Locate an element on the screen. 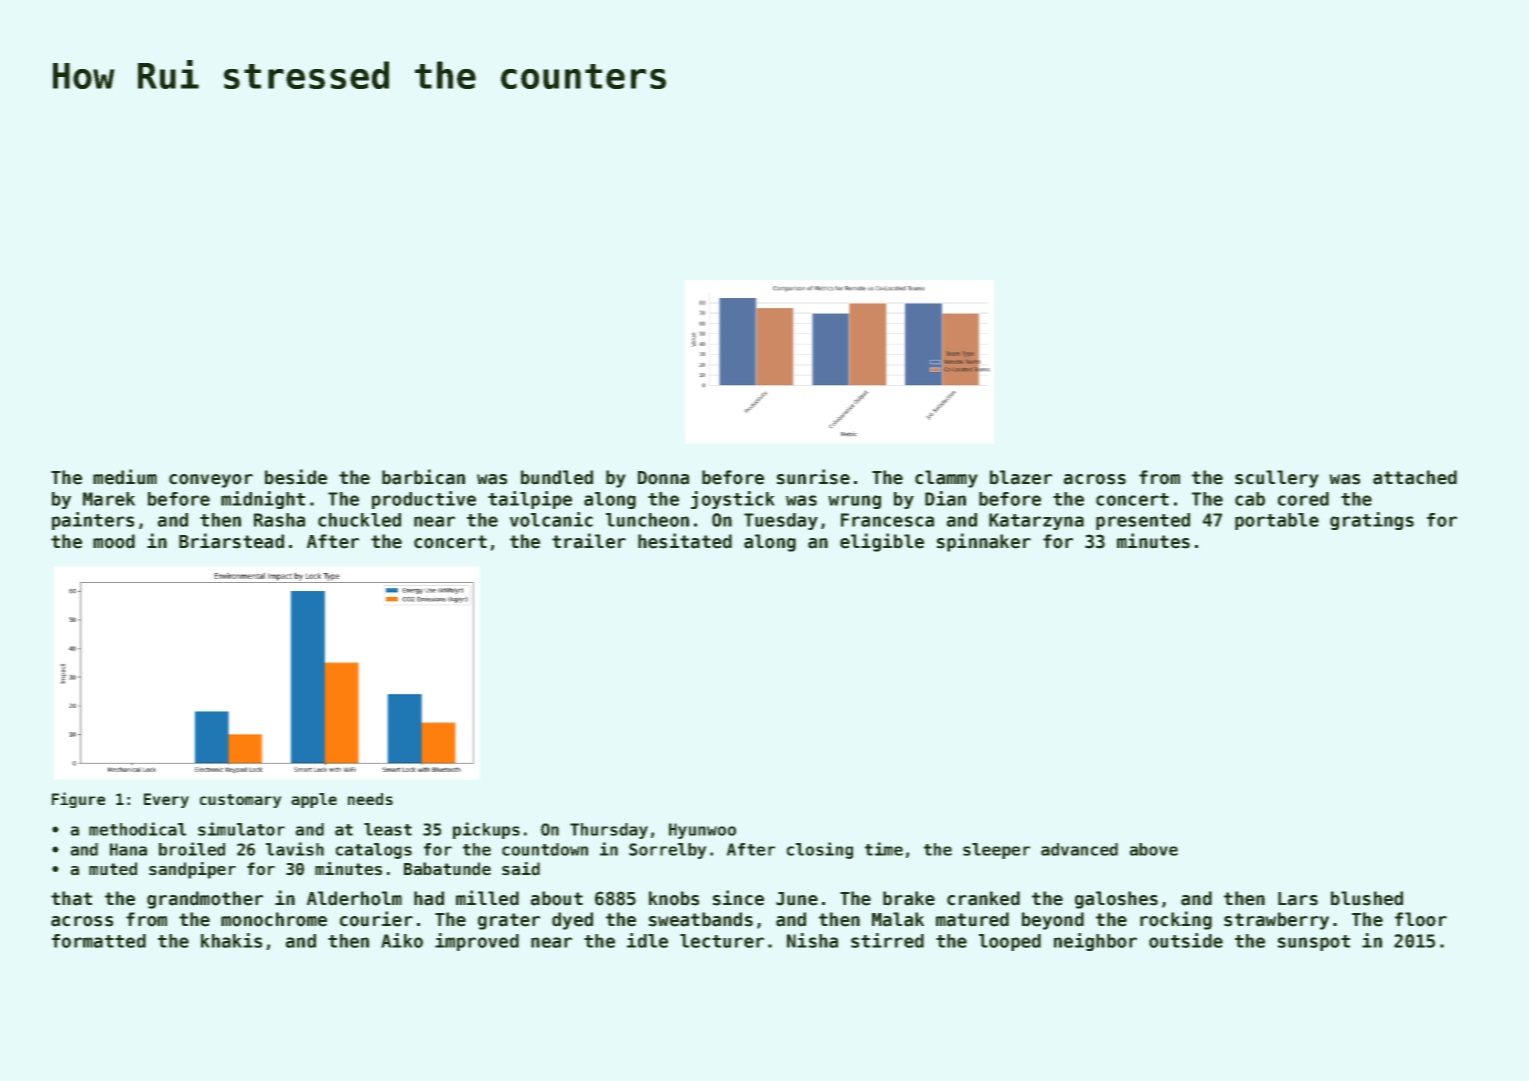  Every is located at coordinates (166, 800).
